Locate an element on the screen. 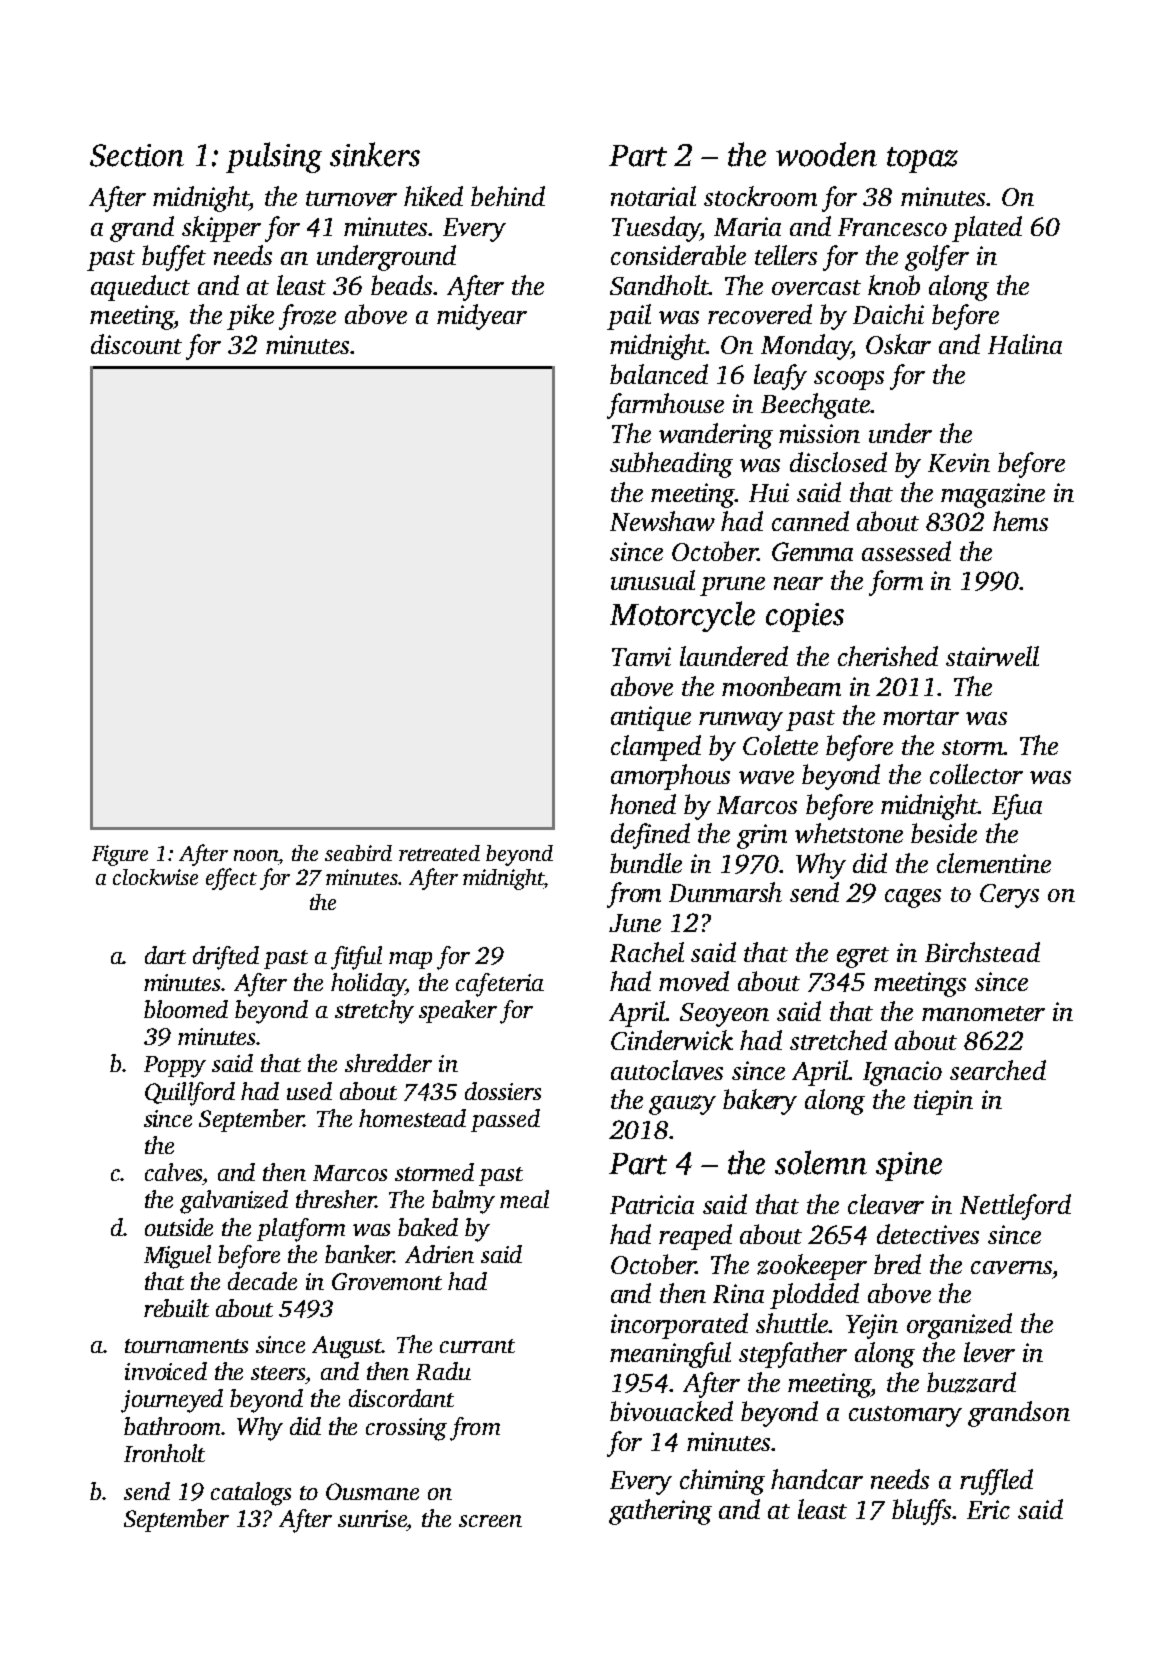 This screenshot has width=1165, height=1654. catalogs is located at coordinates (251, 1494).
